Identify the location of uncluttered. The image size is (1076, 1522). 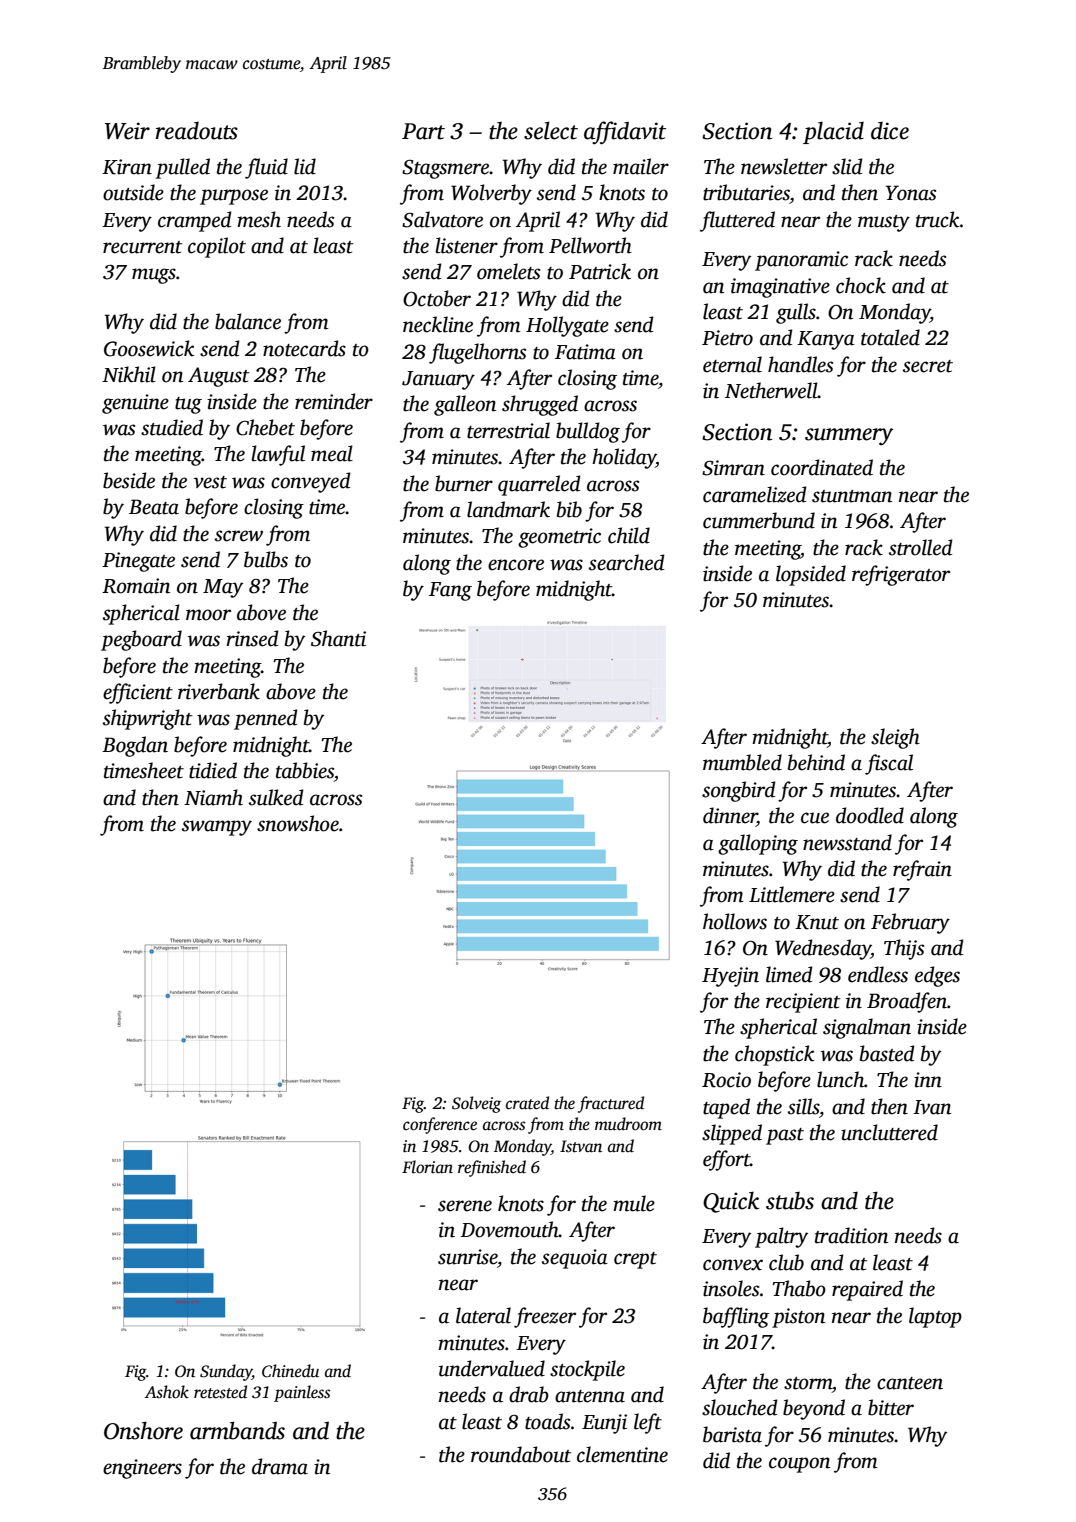
(889, 1132).
